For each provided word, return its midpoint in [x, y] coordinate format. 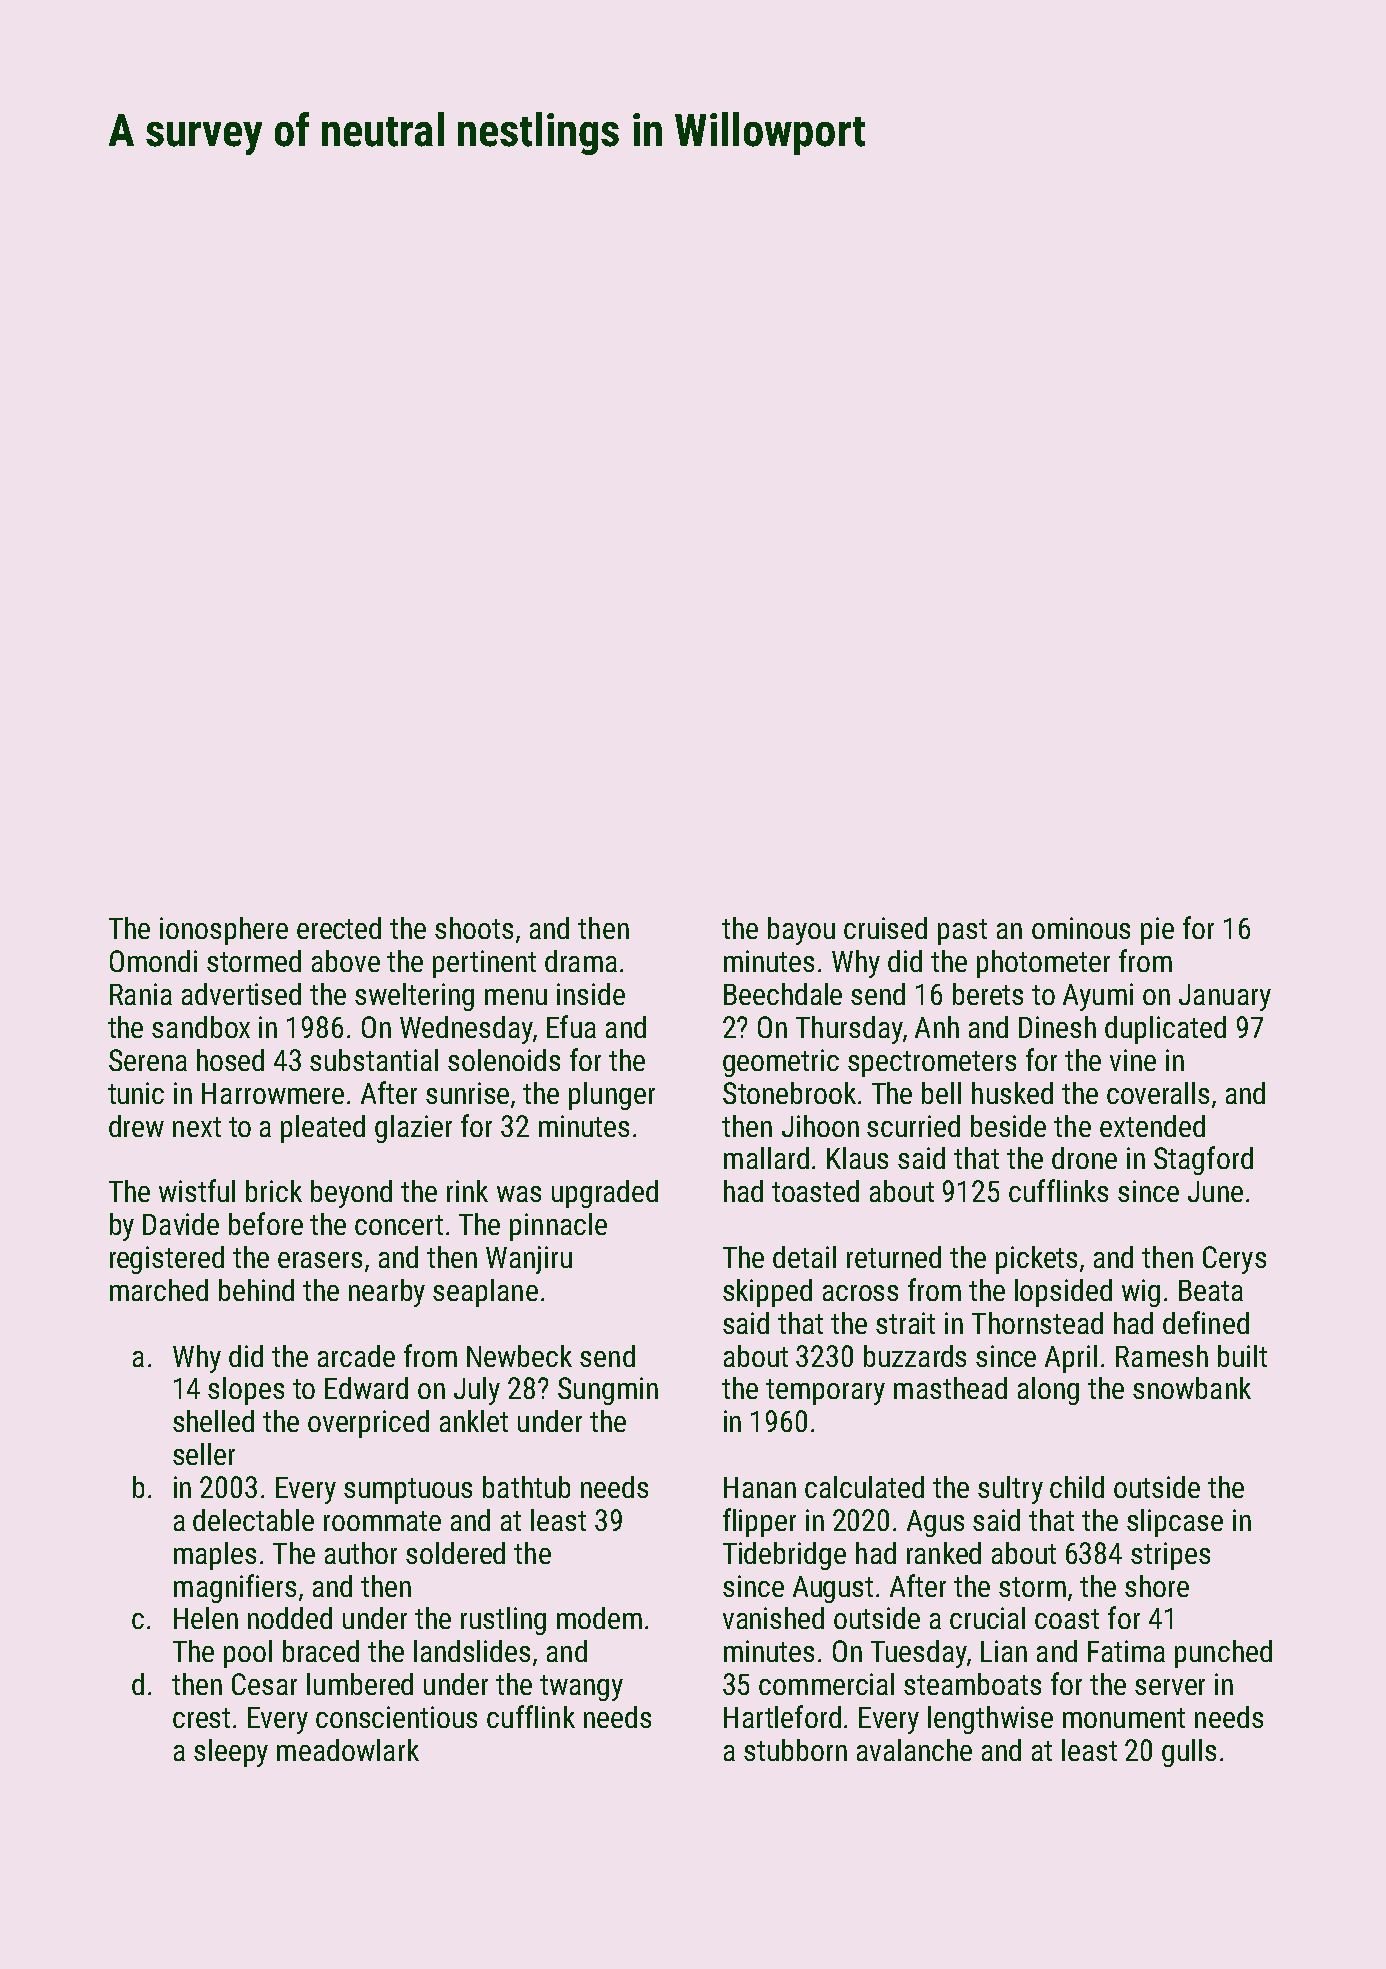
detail [804, 1257]
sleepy [231, 1753]
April [1071, 1359]
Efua [571, 1026]
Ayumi [1098, 997]
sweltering [414, 997]
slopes [246, 1391]
